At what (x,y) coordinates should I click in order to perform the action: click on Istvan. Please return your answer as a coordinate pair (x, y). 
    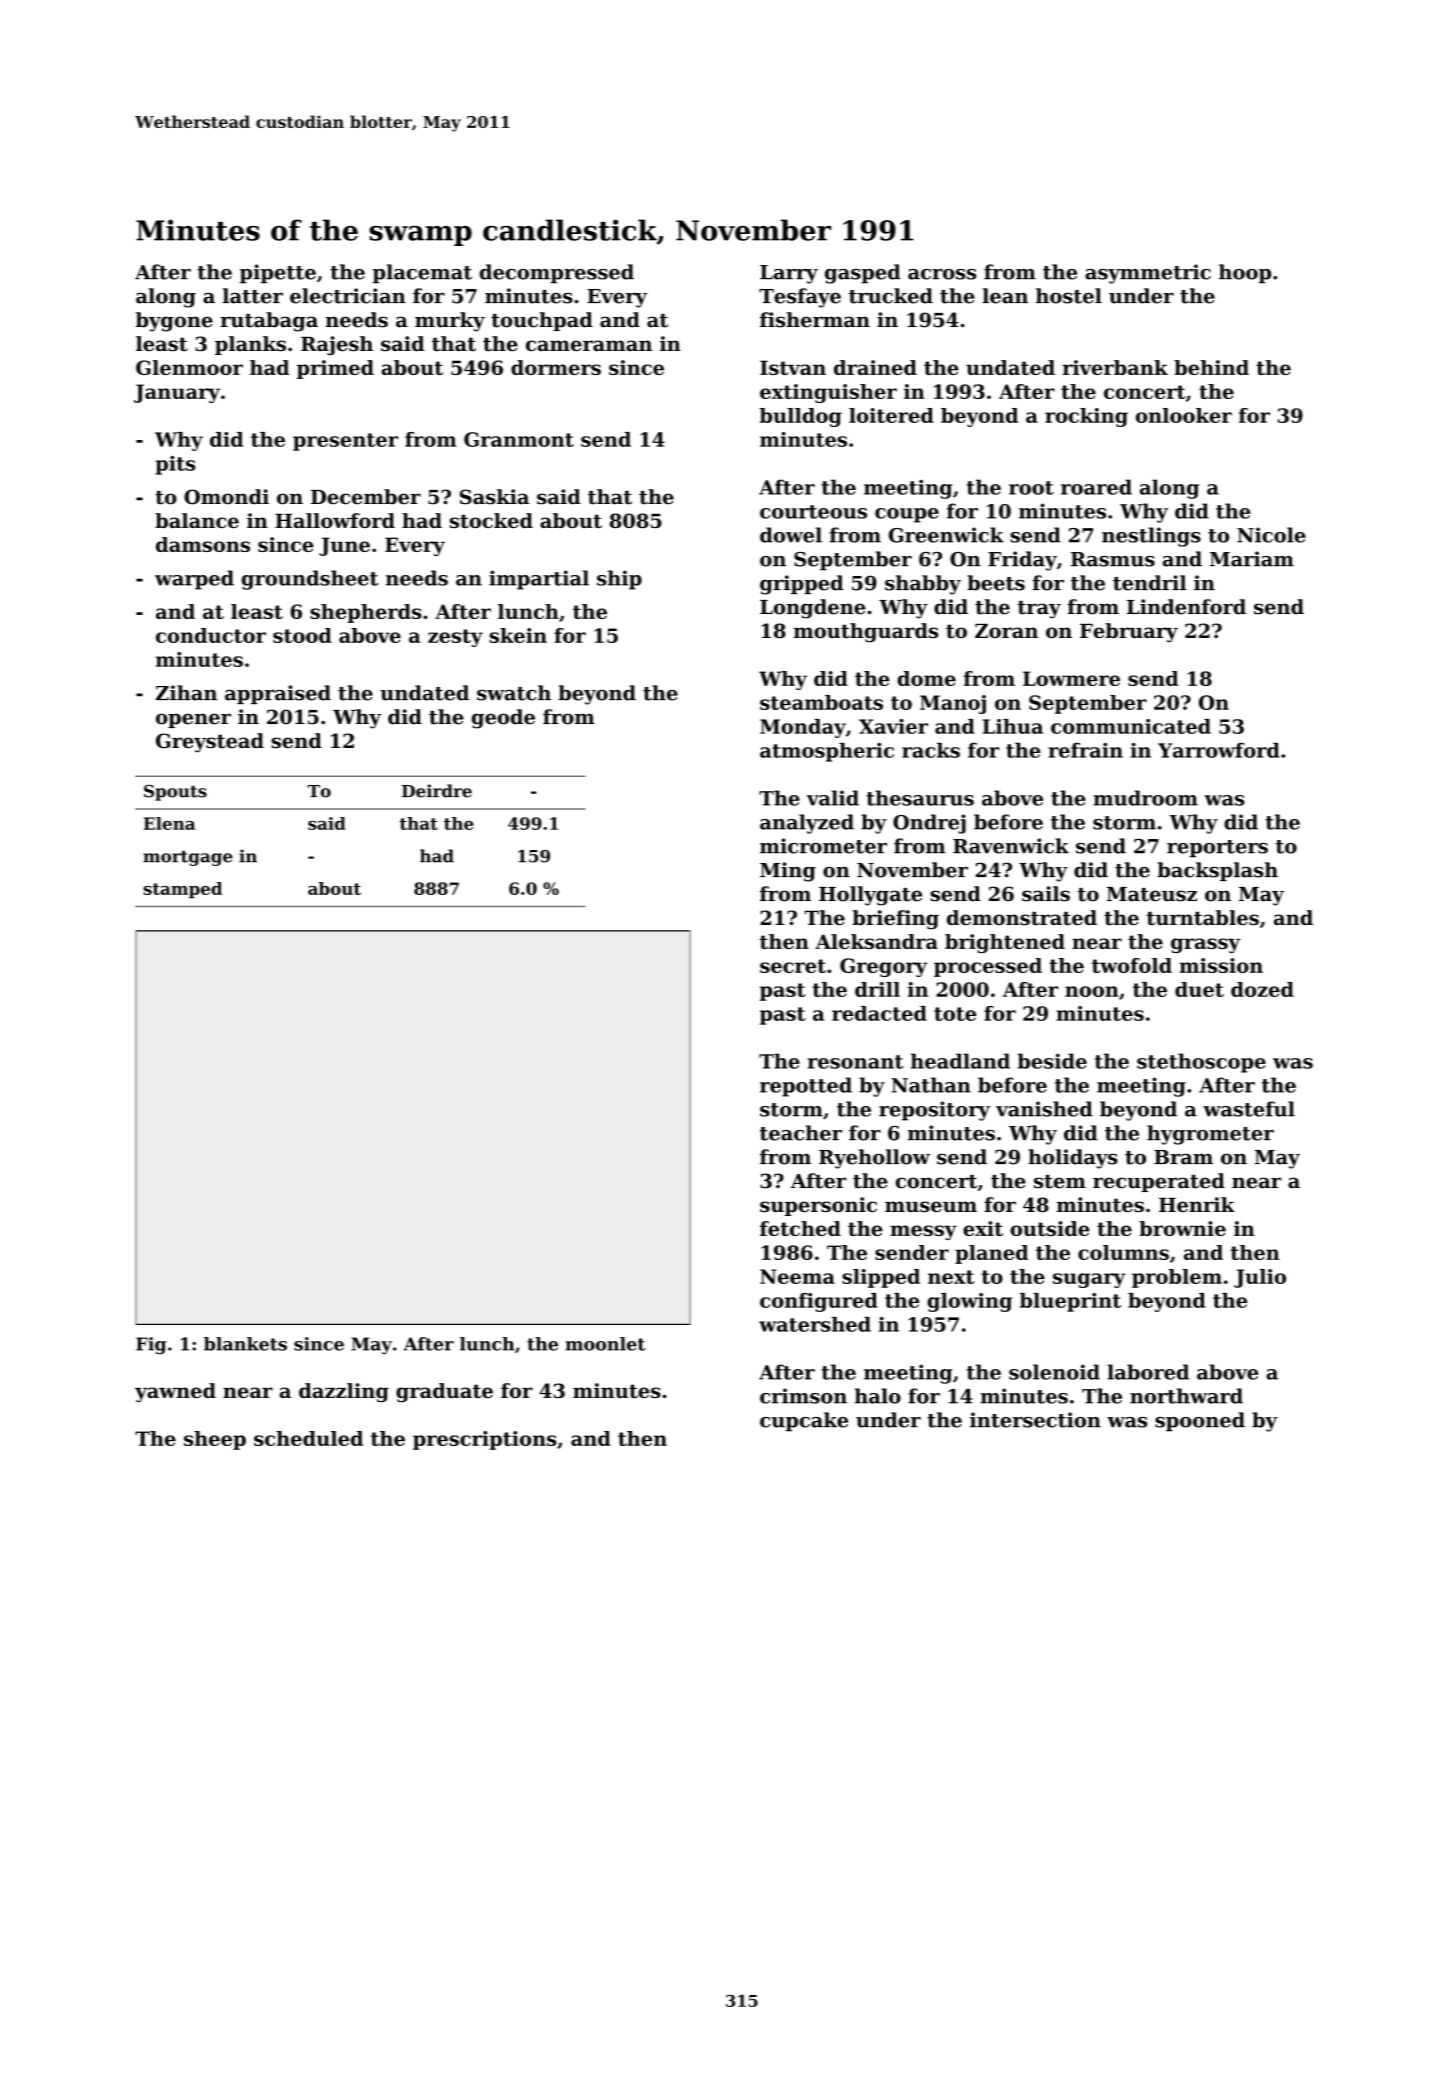
    Looking at the image, I should click on (793, 367).
